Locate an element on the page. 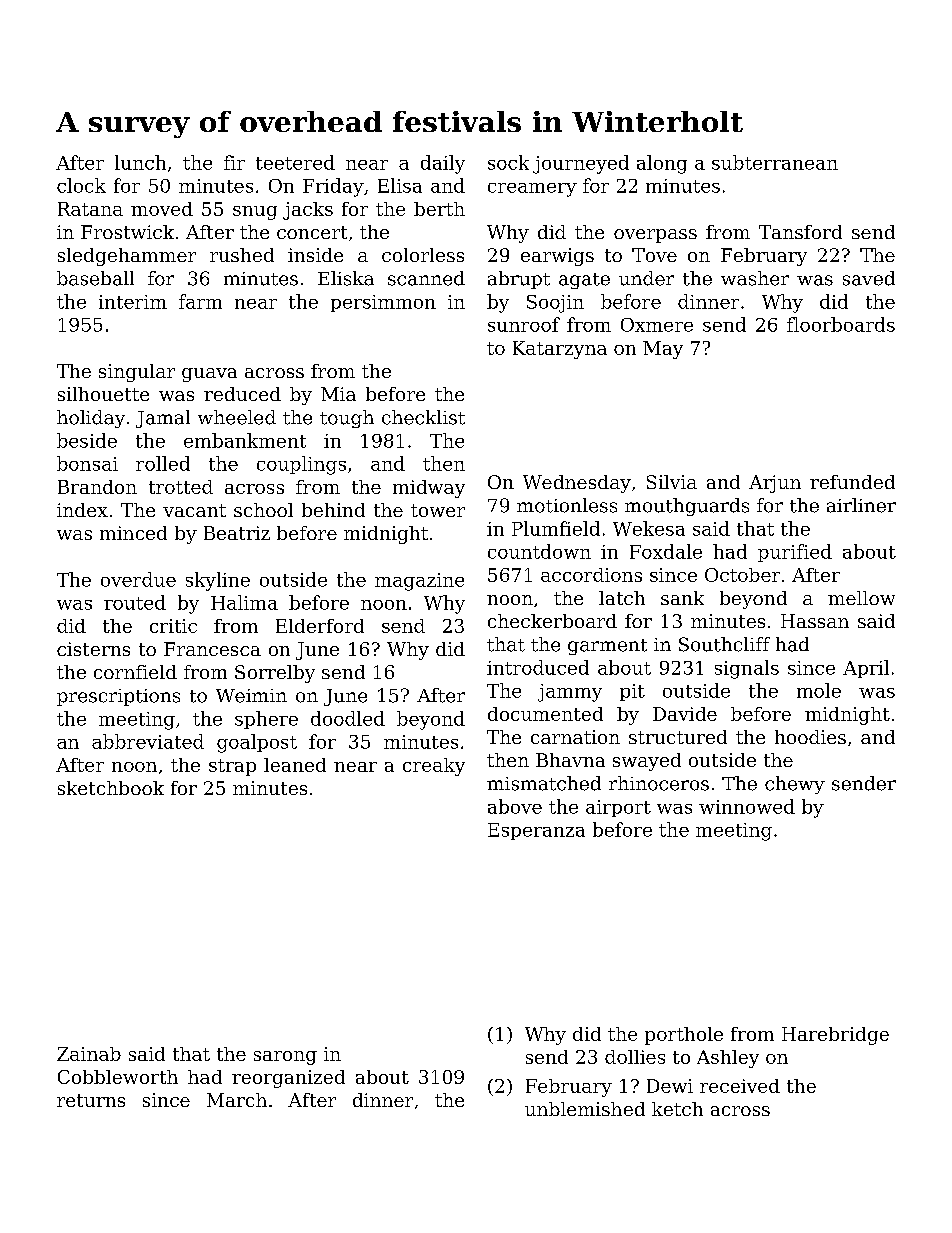 The image size is (952, 1233). Davide is located at coordinates (685, 714).
